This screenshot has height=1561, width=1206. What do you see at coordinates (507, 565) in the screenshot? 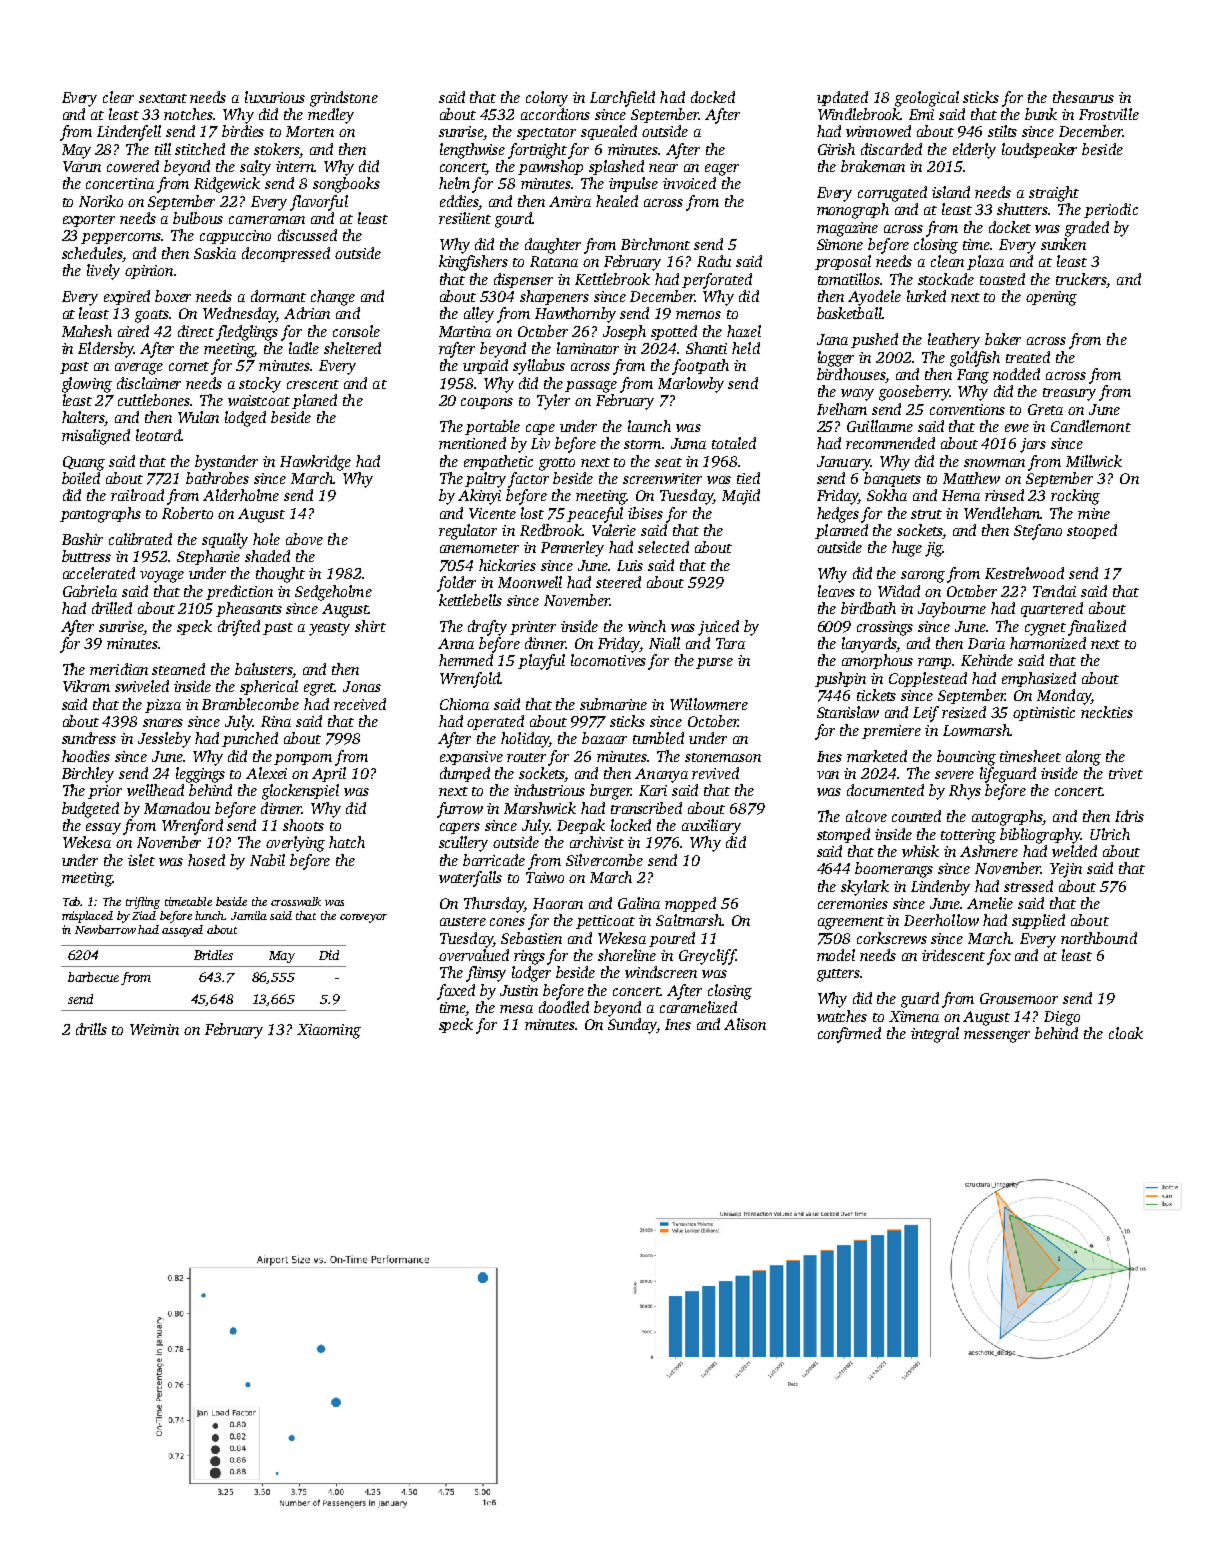
I see `hickories` at bounding box center [507, 565].
